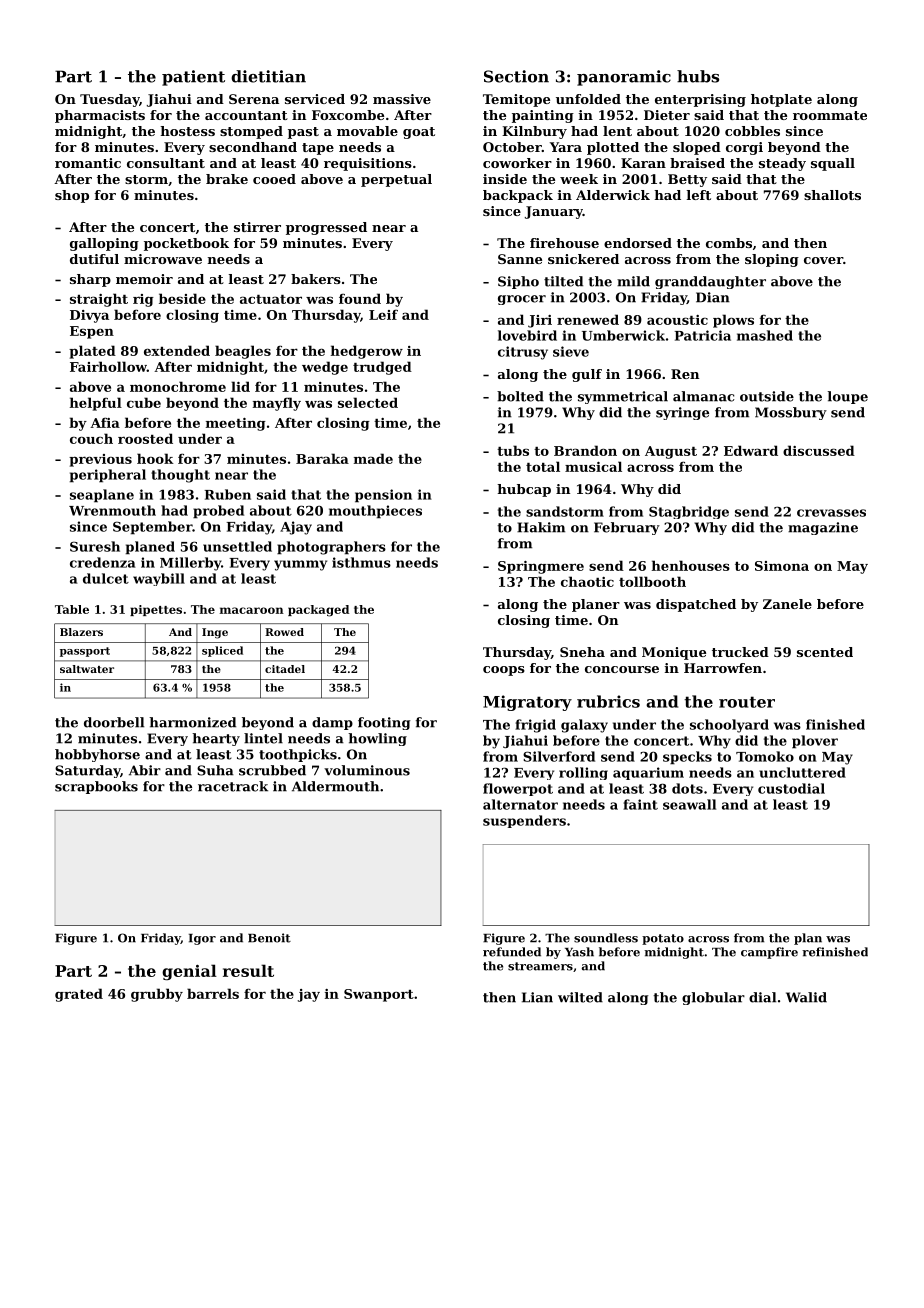  Describe the element at coordinates (518, 282) in the screenshot. I see `Sipho` at that location.
